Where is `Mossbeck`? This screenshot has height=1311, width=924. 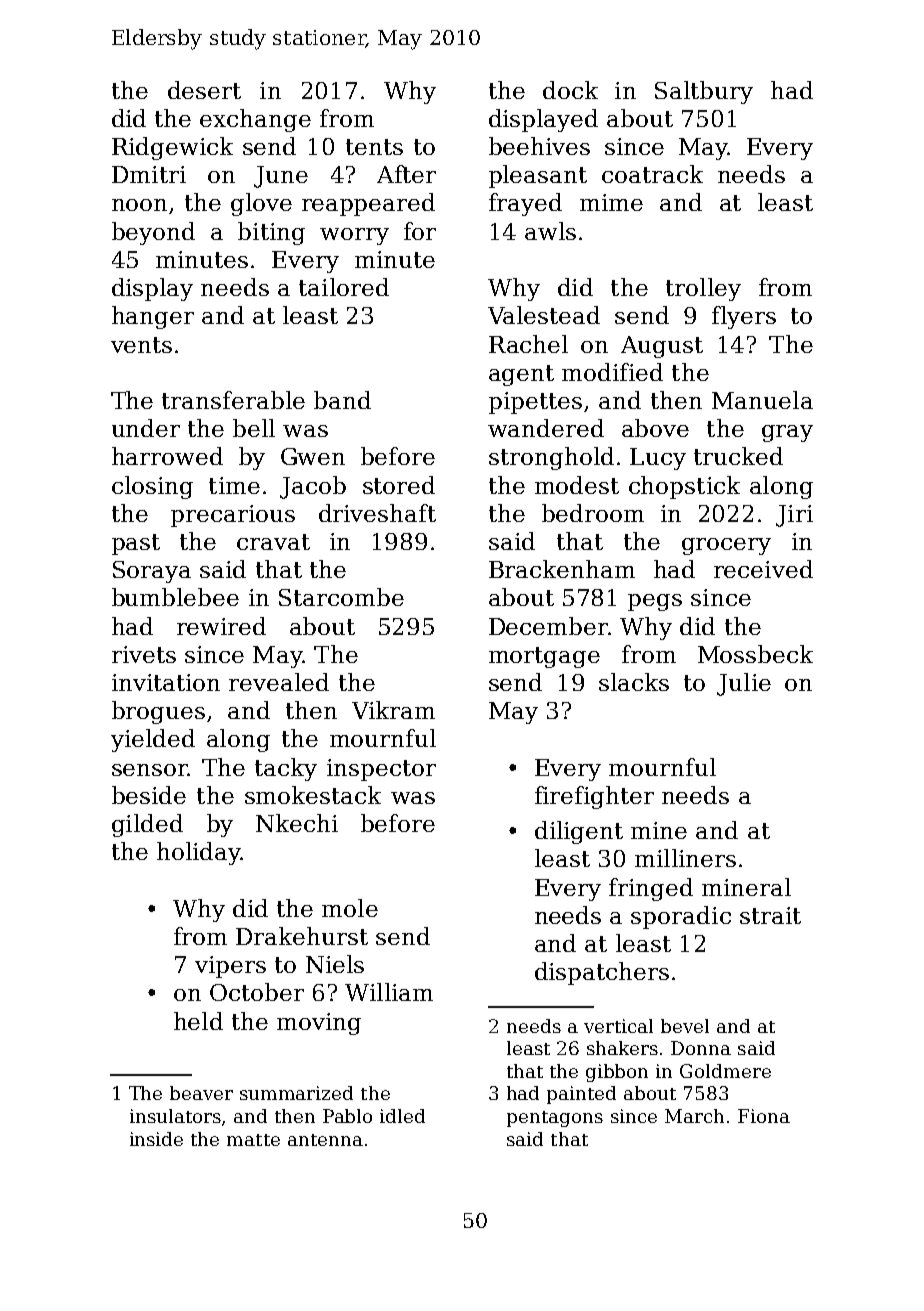 Mossbeck is located at coordinates (755, 654).
